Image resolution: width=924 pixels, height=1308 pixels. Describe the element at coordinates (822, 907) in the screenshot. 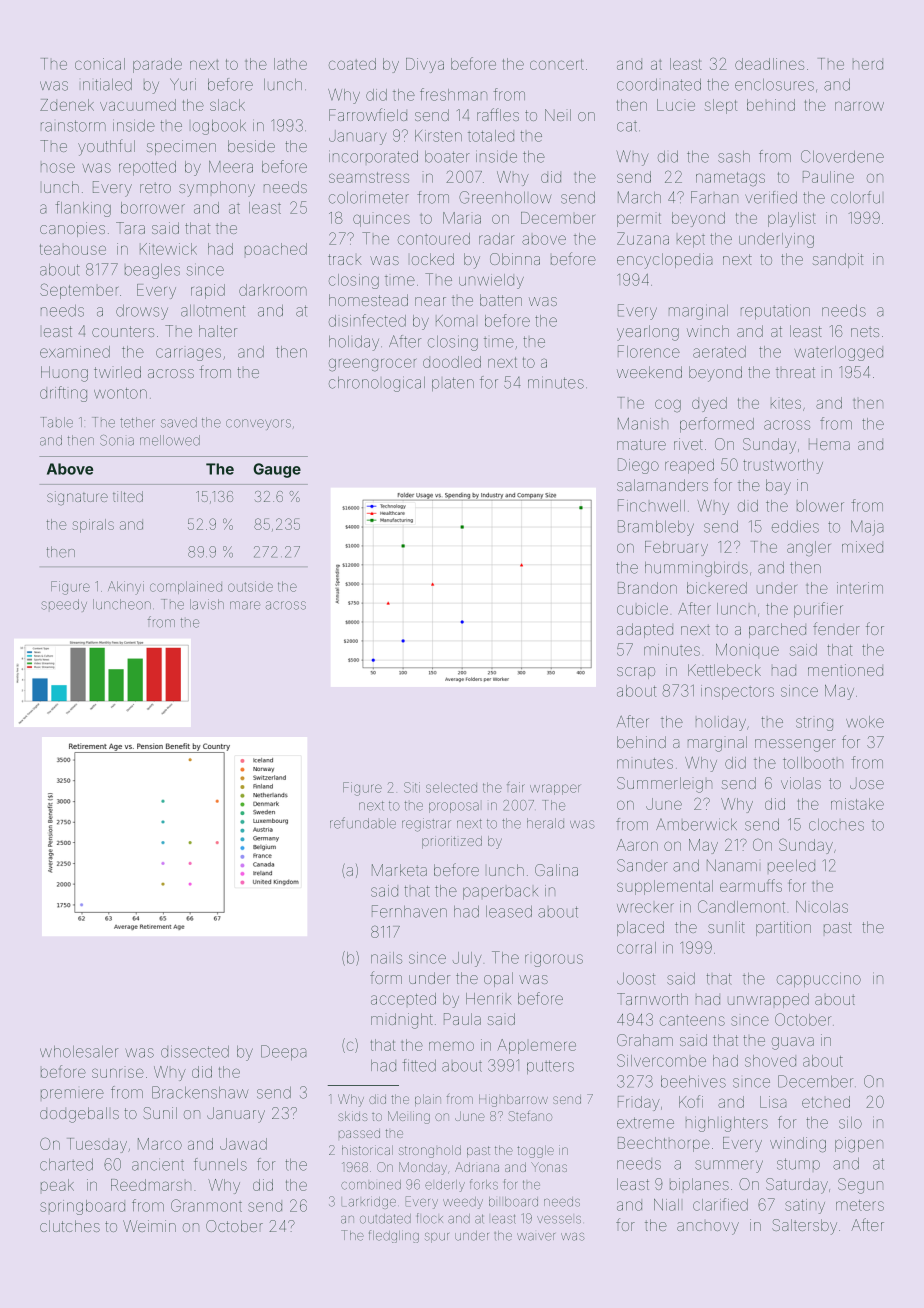

I see `Nicolas` at that location.
